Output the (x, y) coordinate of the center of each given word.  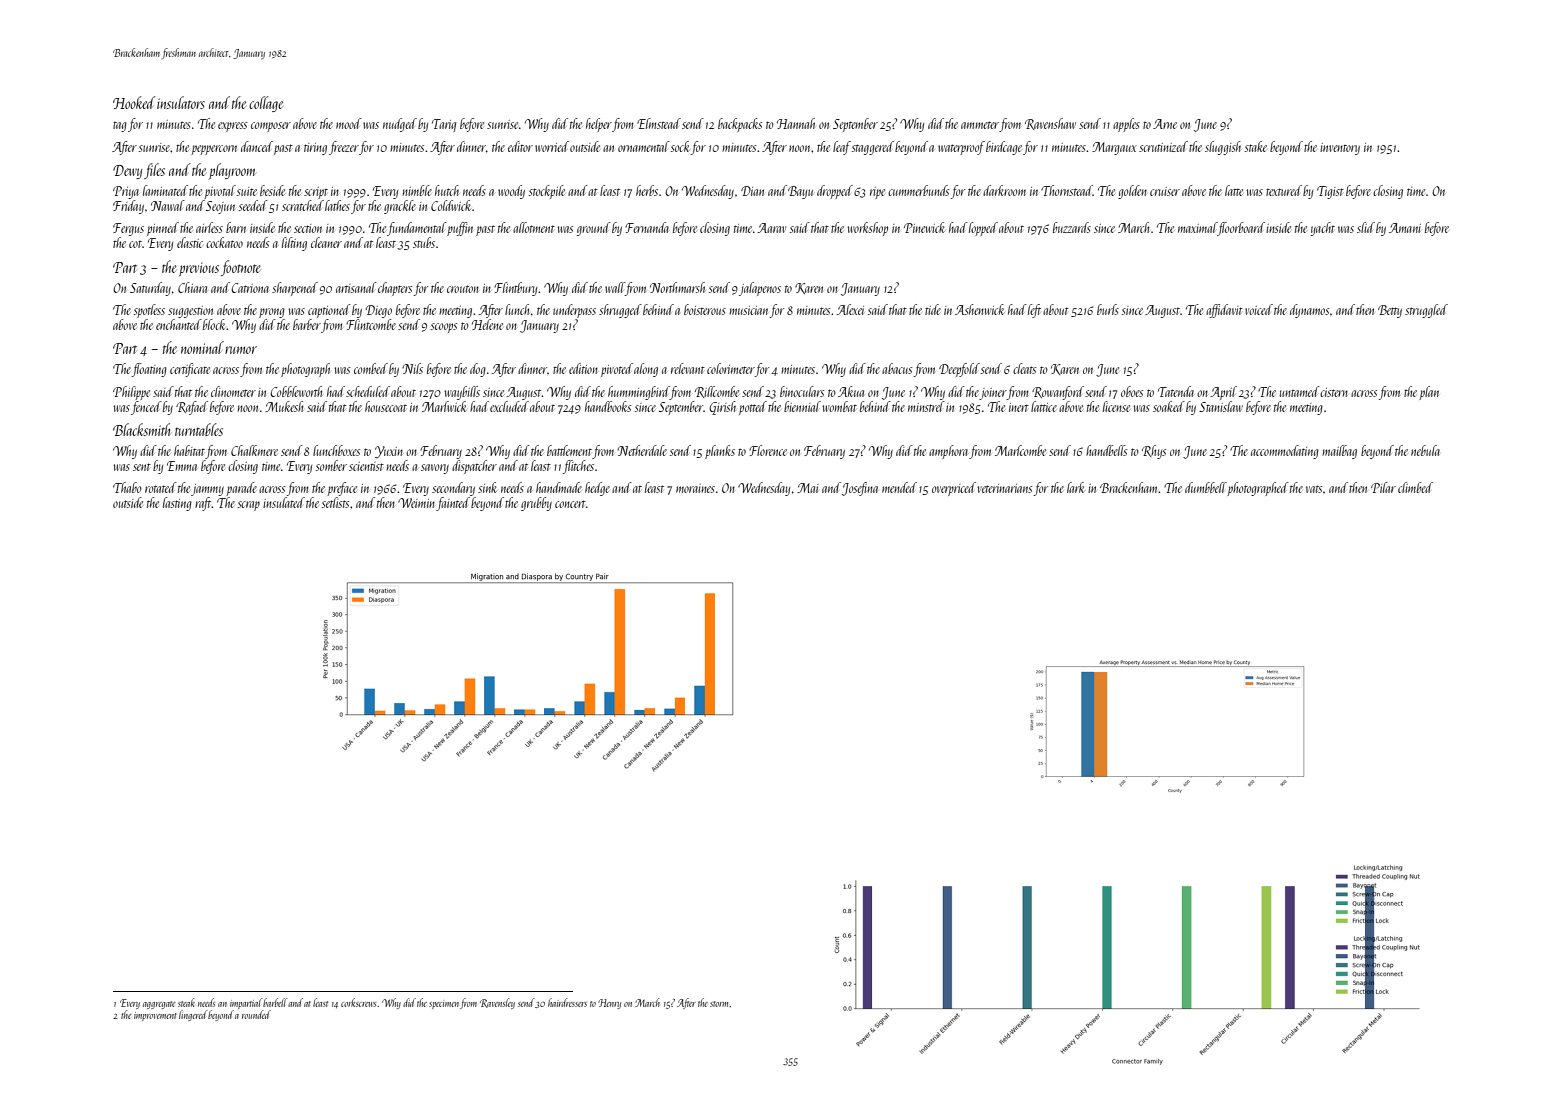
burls (1108, 309)
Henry (609, 1004)
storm (720, 1004)
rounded (256, 1014)
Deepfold (959, 370)
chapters (395, 289)
